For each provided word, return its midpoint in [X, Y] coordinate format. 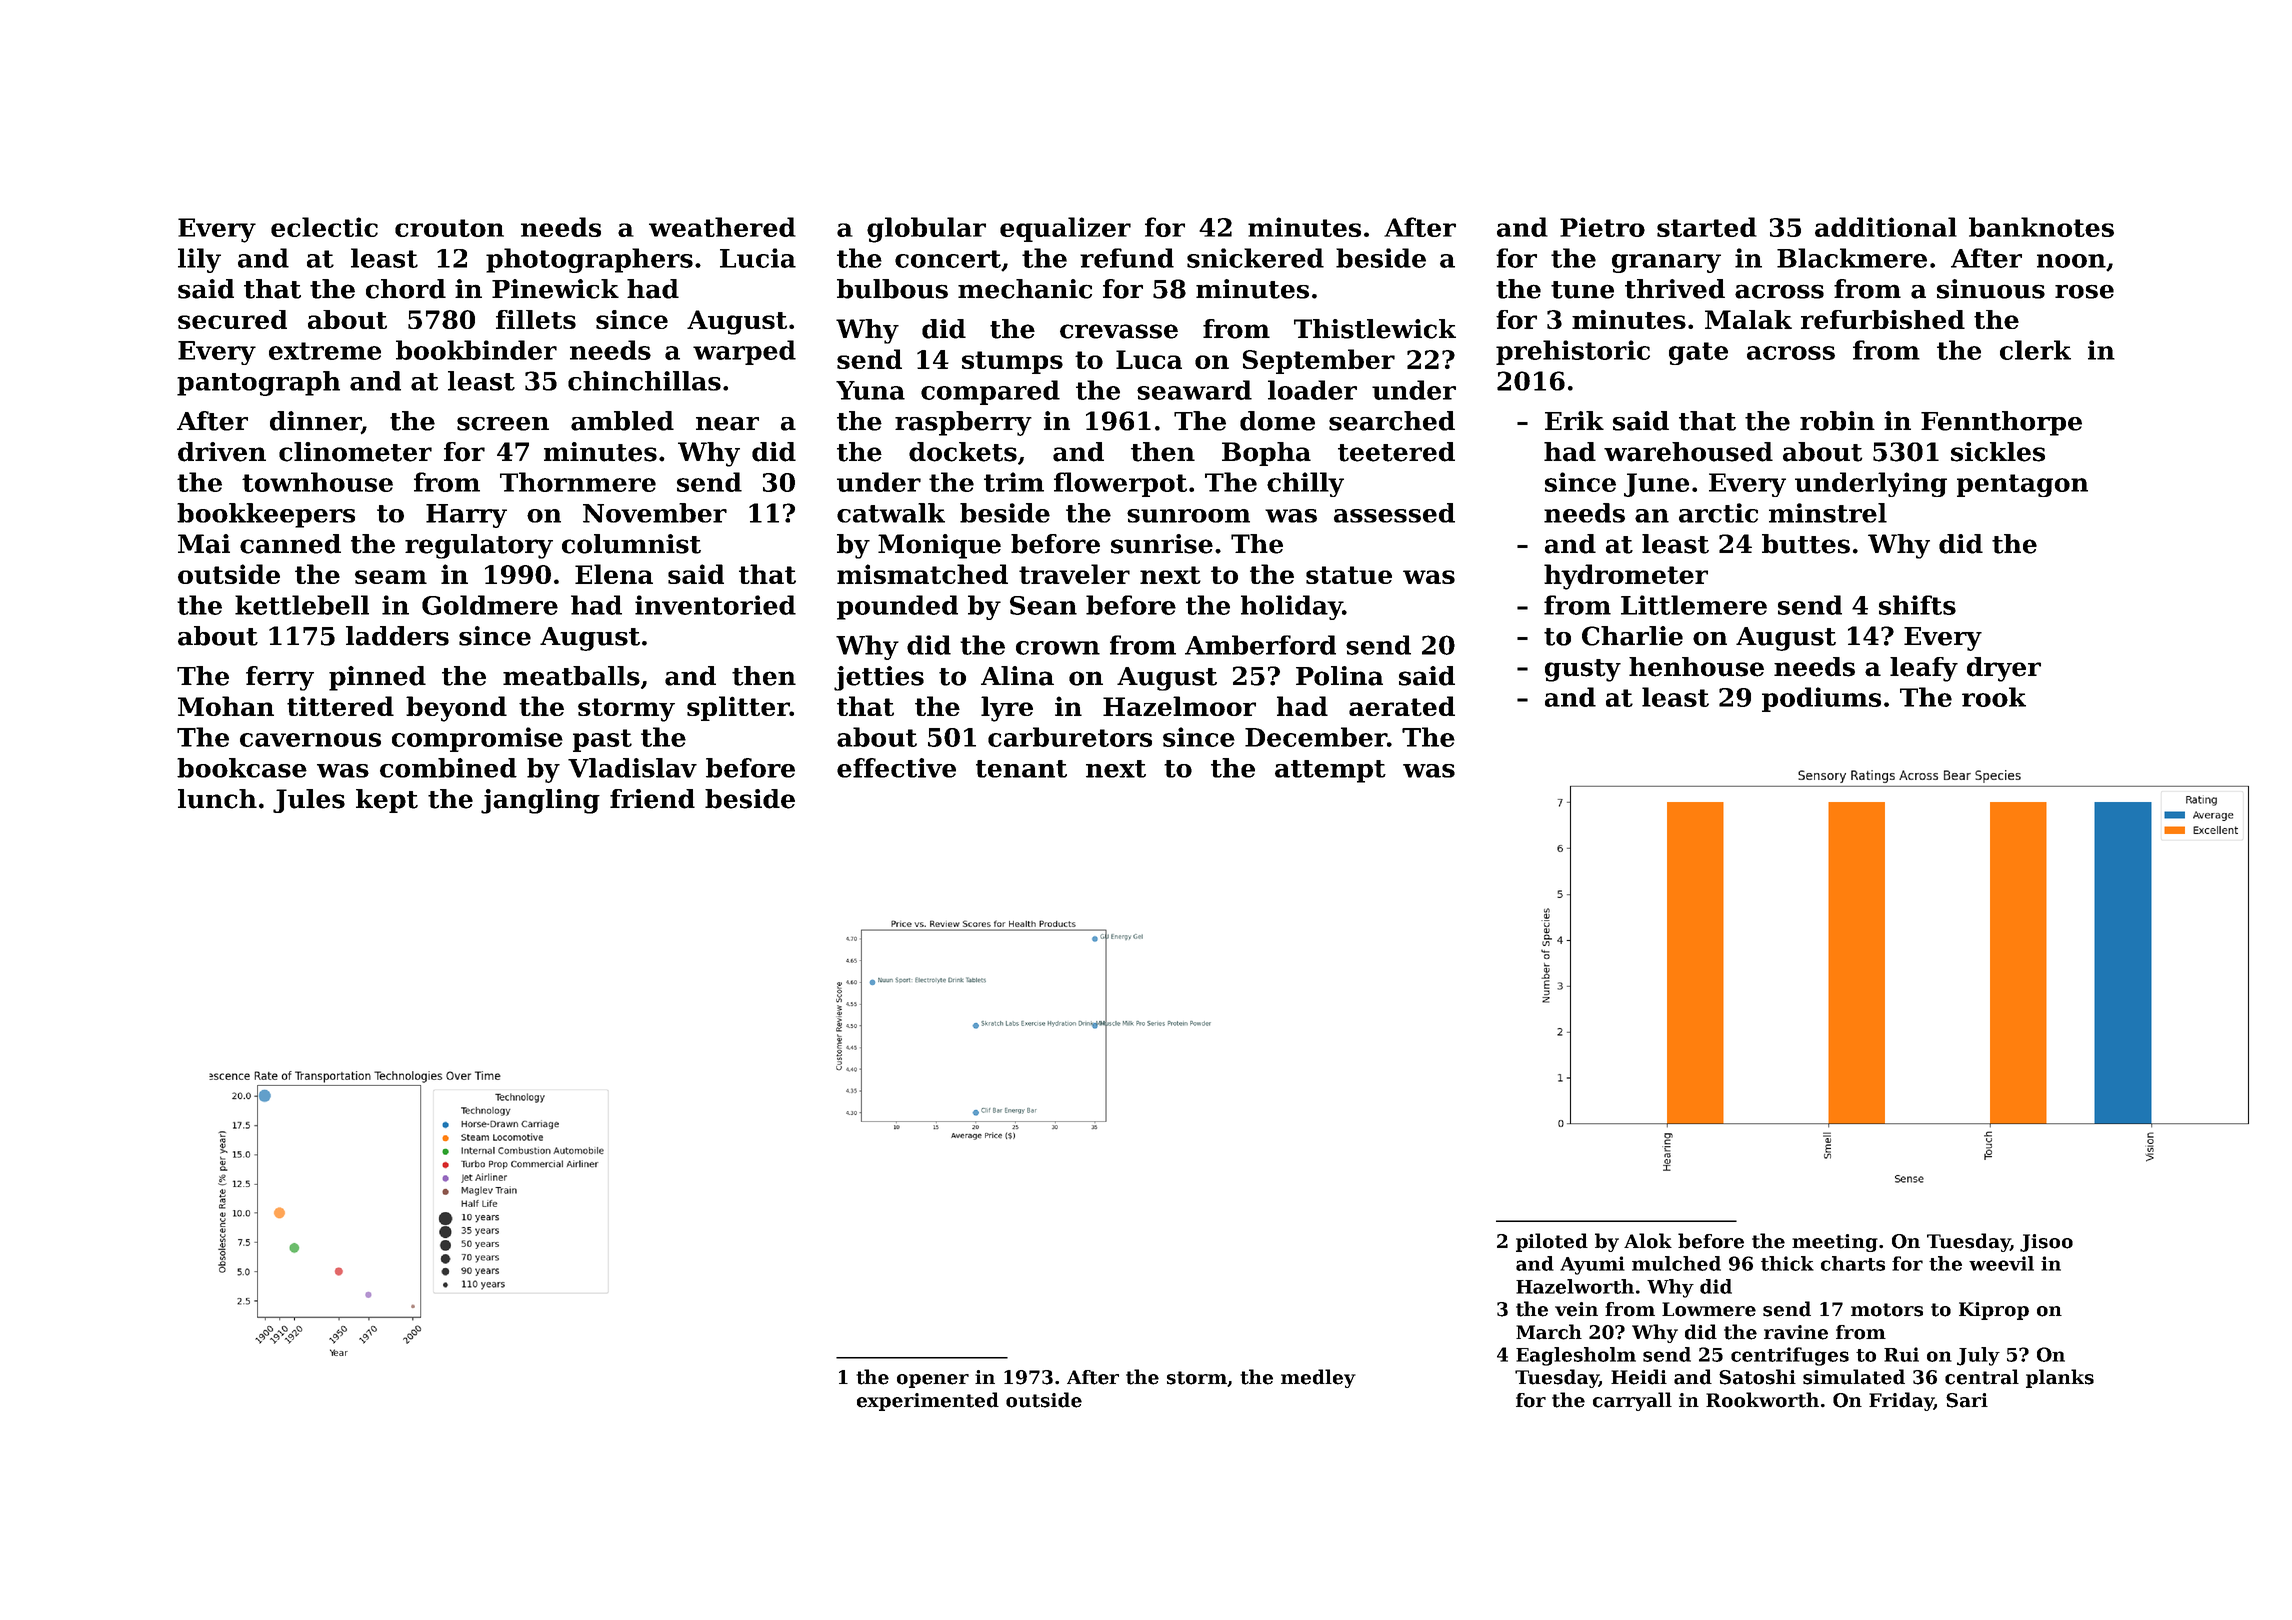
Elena [614, 574]
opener [933, 1381]
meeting [1835, 1243]
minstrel [1828, 513]
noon [2071, 261]
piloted [1552, 1242]
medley [1318, 1378]
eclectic [324, 227]
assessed [1394, 513]
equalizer [1065, 229]
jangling [540, 801]
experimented [928, 1401]
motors [1887, 1310]
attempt [1330, 771]
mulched [1676, 1263]
